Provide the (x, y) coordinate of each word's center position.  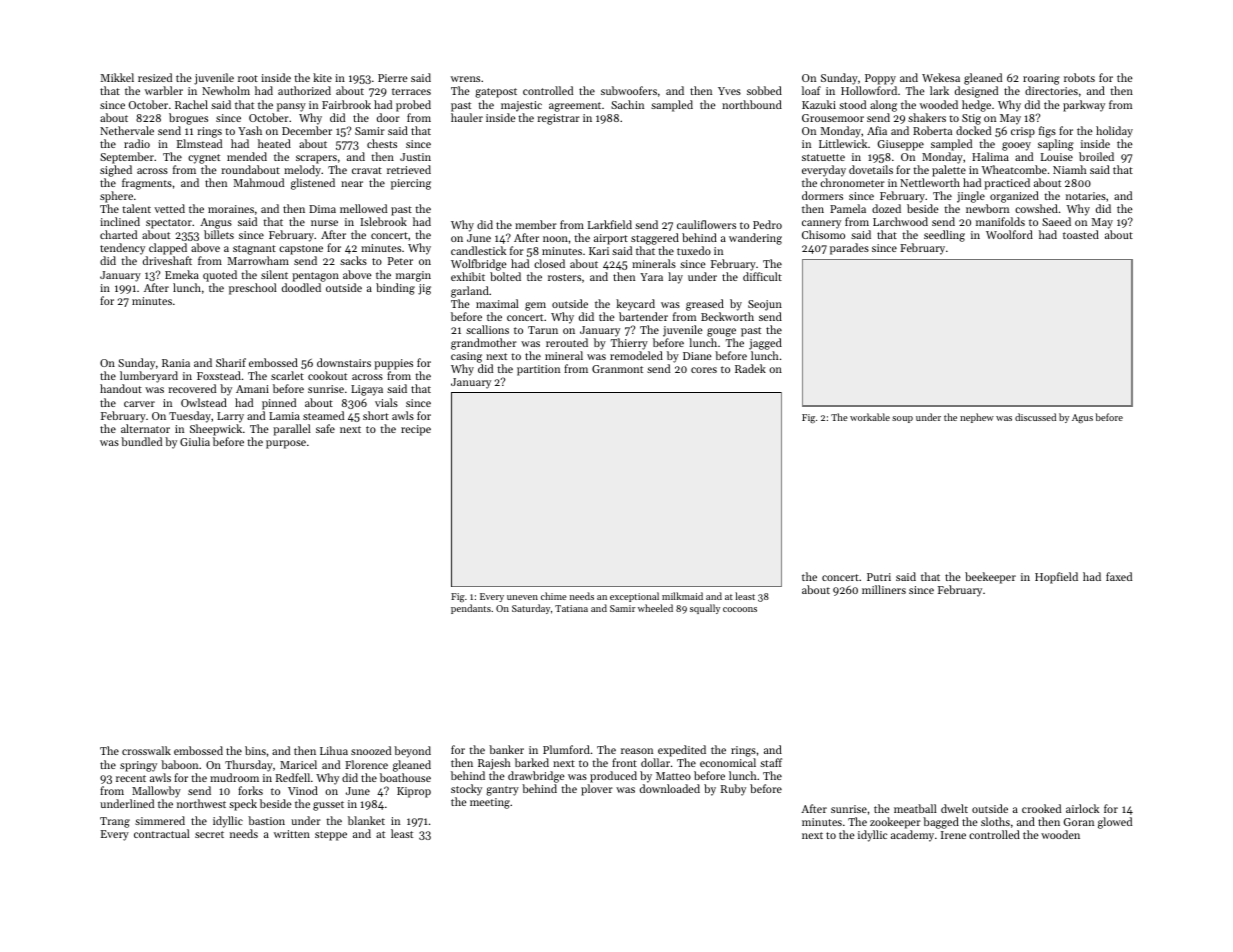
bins (255, 750)
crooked (1041, 808)
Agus (1082, 418)
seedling (944, 236)
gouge (721, 332)
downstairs (344, 362)
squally (705, 609)
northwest (201, 803)
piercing (411, 184)
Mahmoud (259, 182)
